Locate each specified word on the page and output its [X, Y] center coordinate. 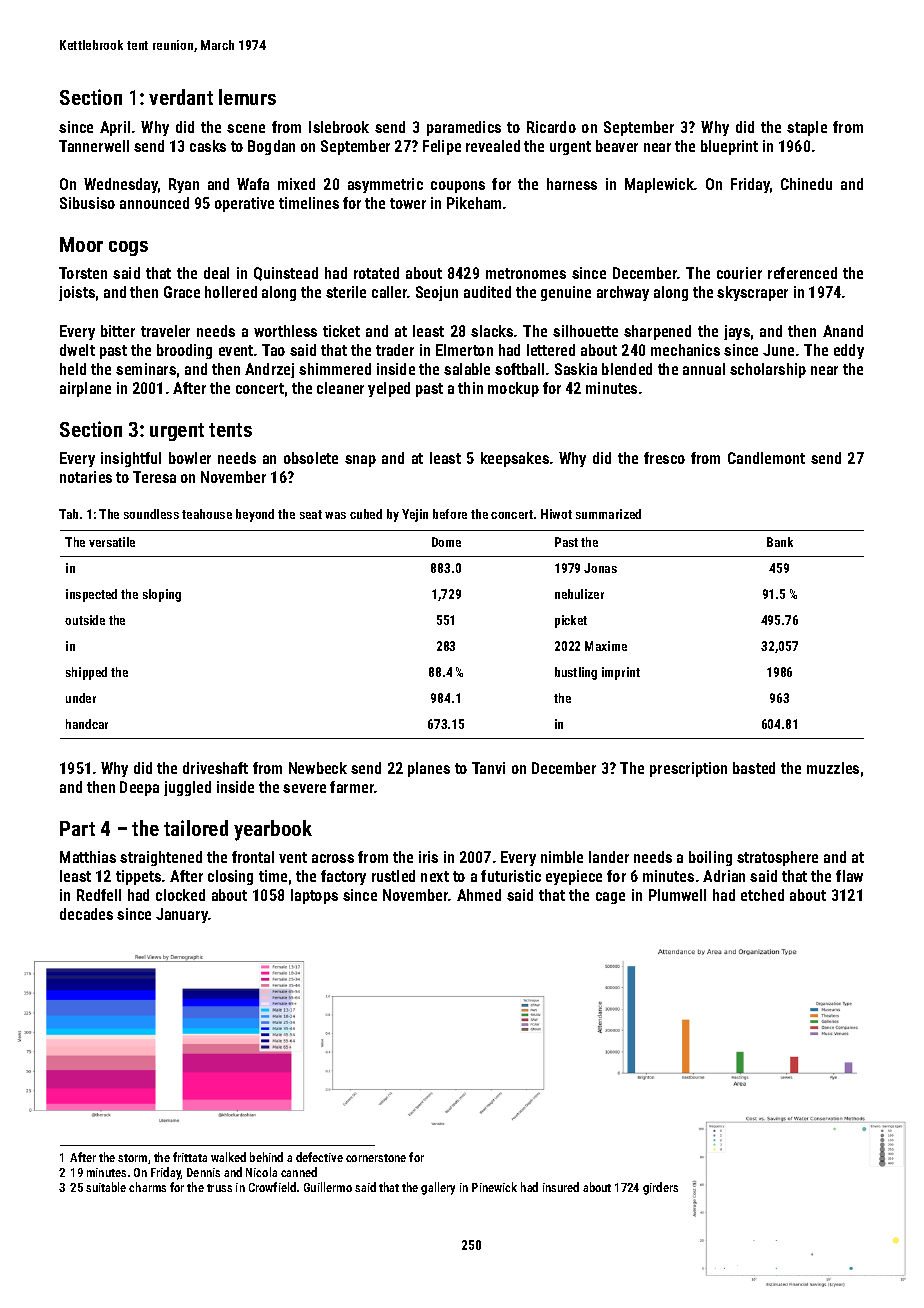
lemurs [247, 97]
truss [219, 1188]
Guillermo [328, 1187]
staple [807, 128]
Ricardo [551, 127]
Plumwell [677, 895]
